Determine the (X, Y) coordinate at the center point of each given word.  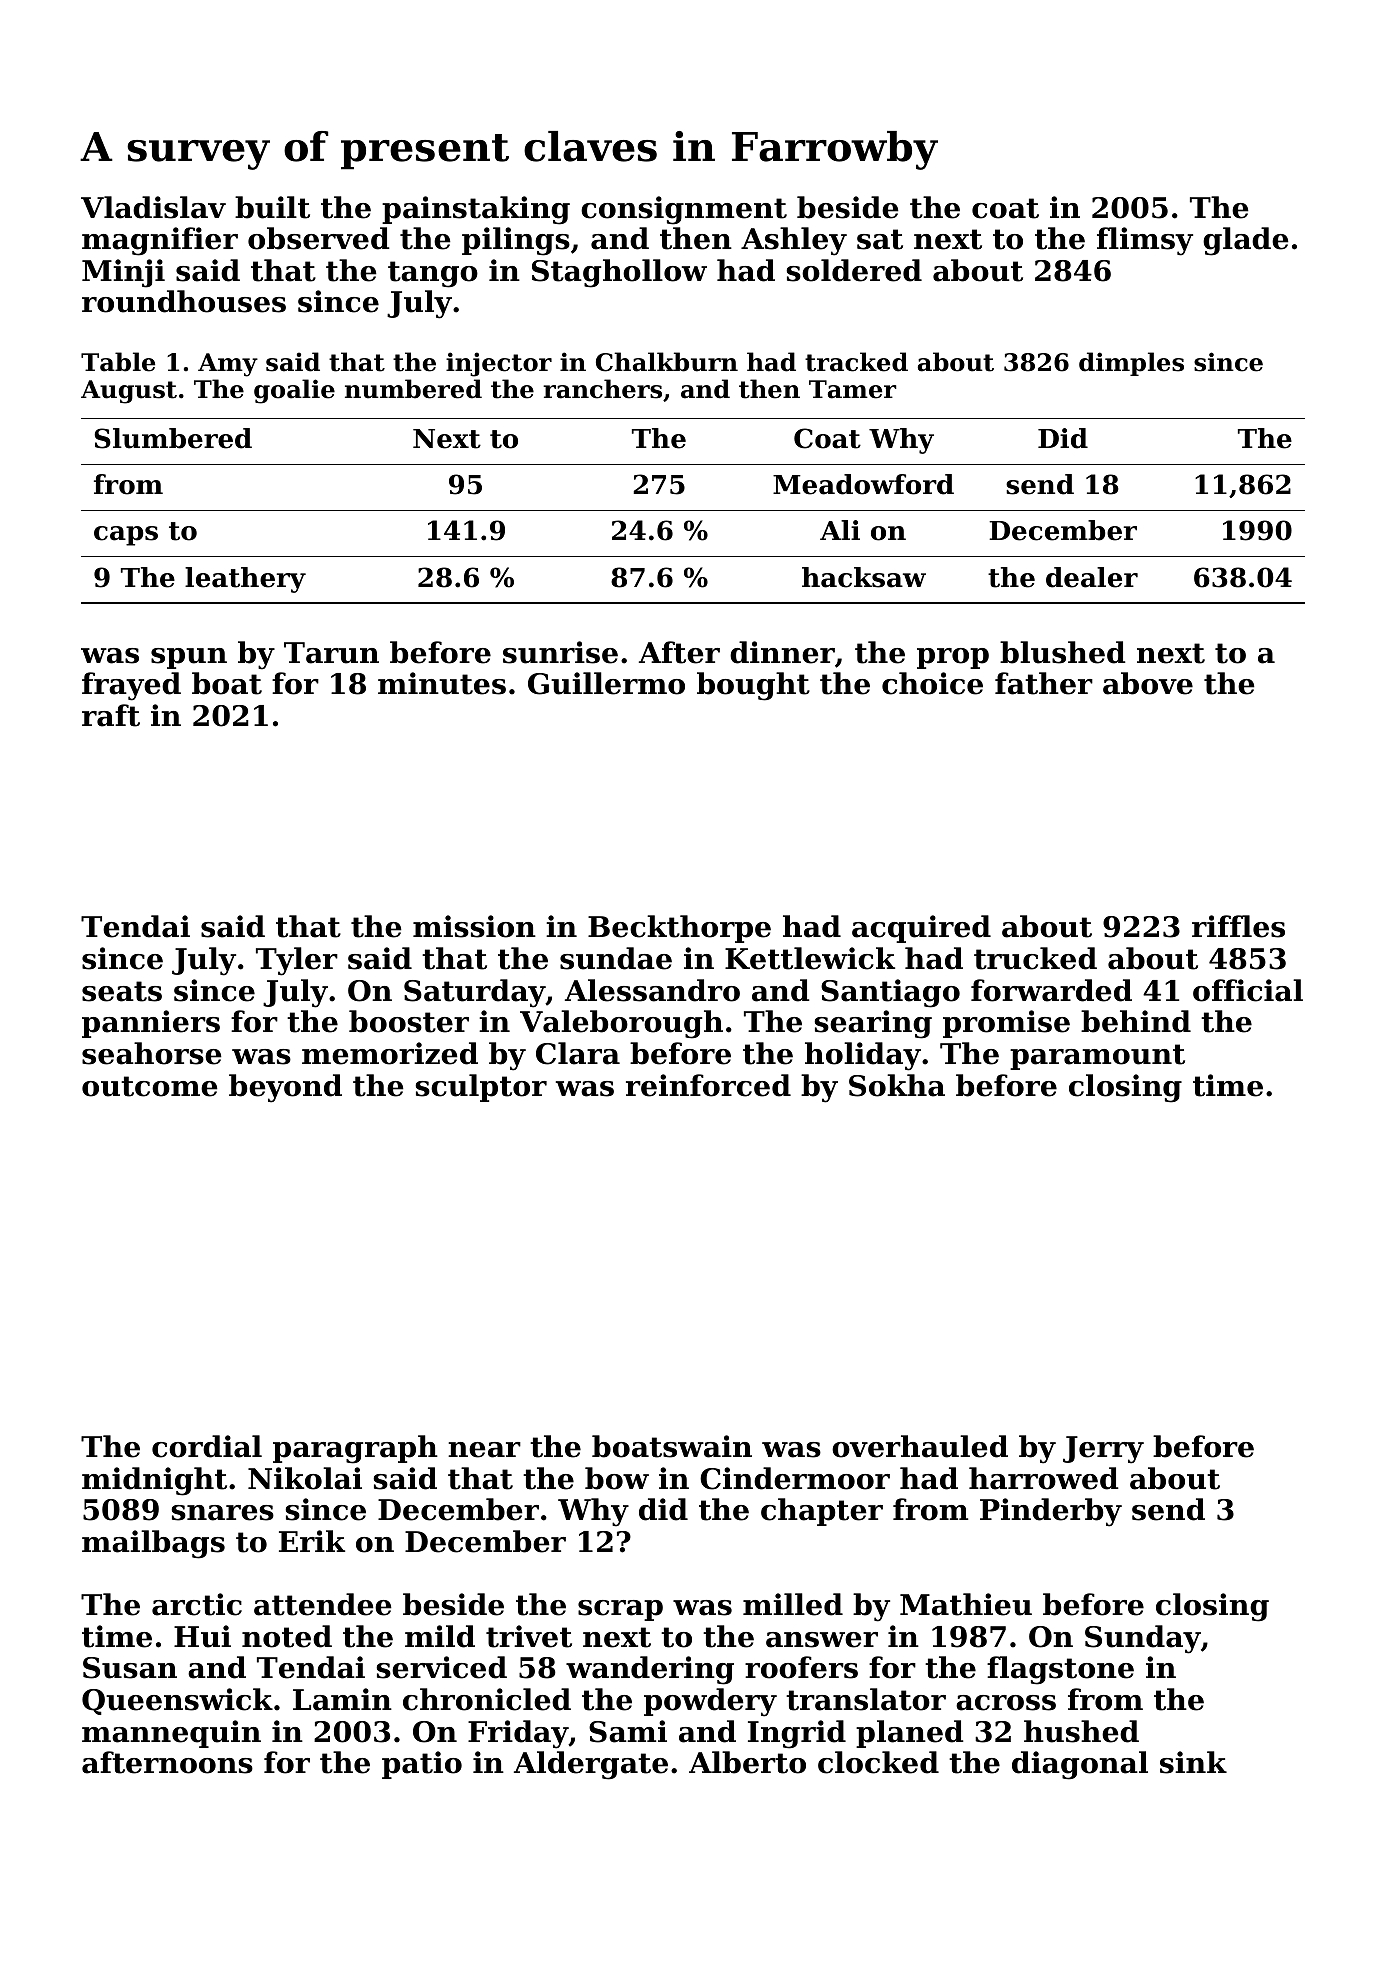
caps (126, 536)
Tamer (853, 389)
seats (122, 991)
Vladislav (153, 207)
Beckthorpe (679, 929)
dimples (1131, 364)
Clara (578, 1053)
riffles (1238, 926)
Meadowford (863, 484)
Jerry (1103, 1450)
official (1248, 990)
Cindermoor (795, 1478)
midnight (154, 1481)
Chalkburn (667, 362)
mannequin (171, 1734)
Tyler (297, 961)
